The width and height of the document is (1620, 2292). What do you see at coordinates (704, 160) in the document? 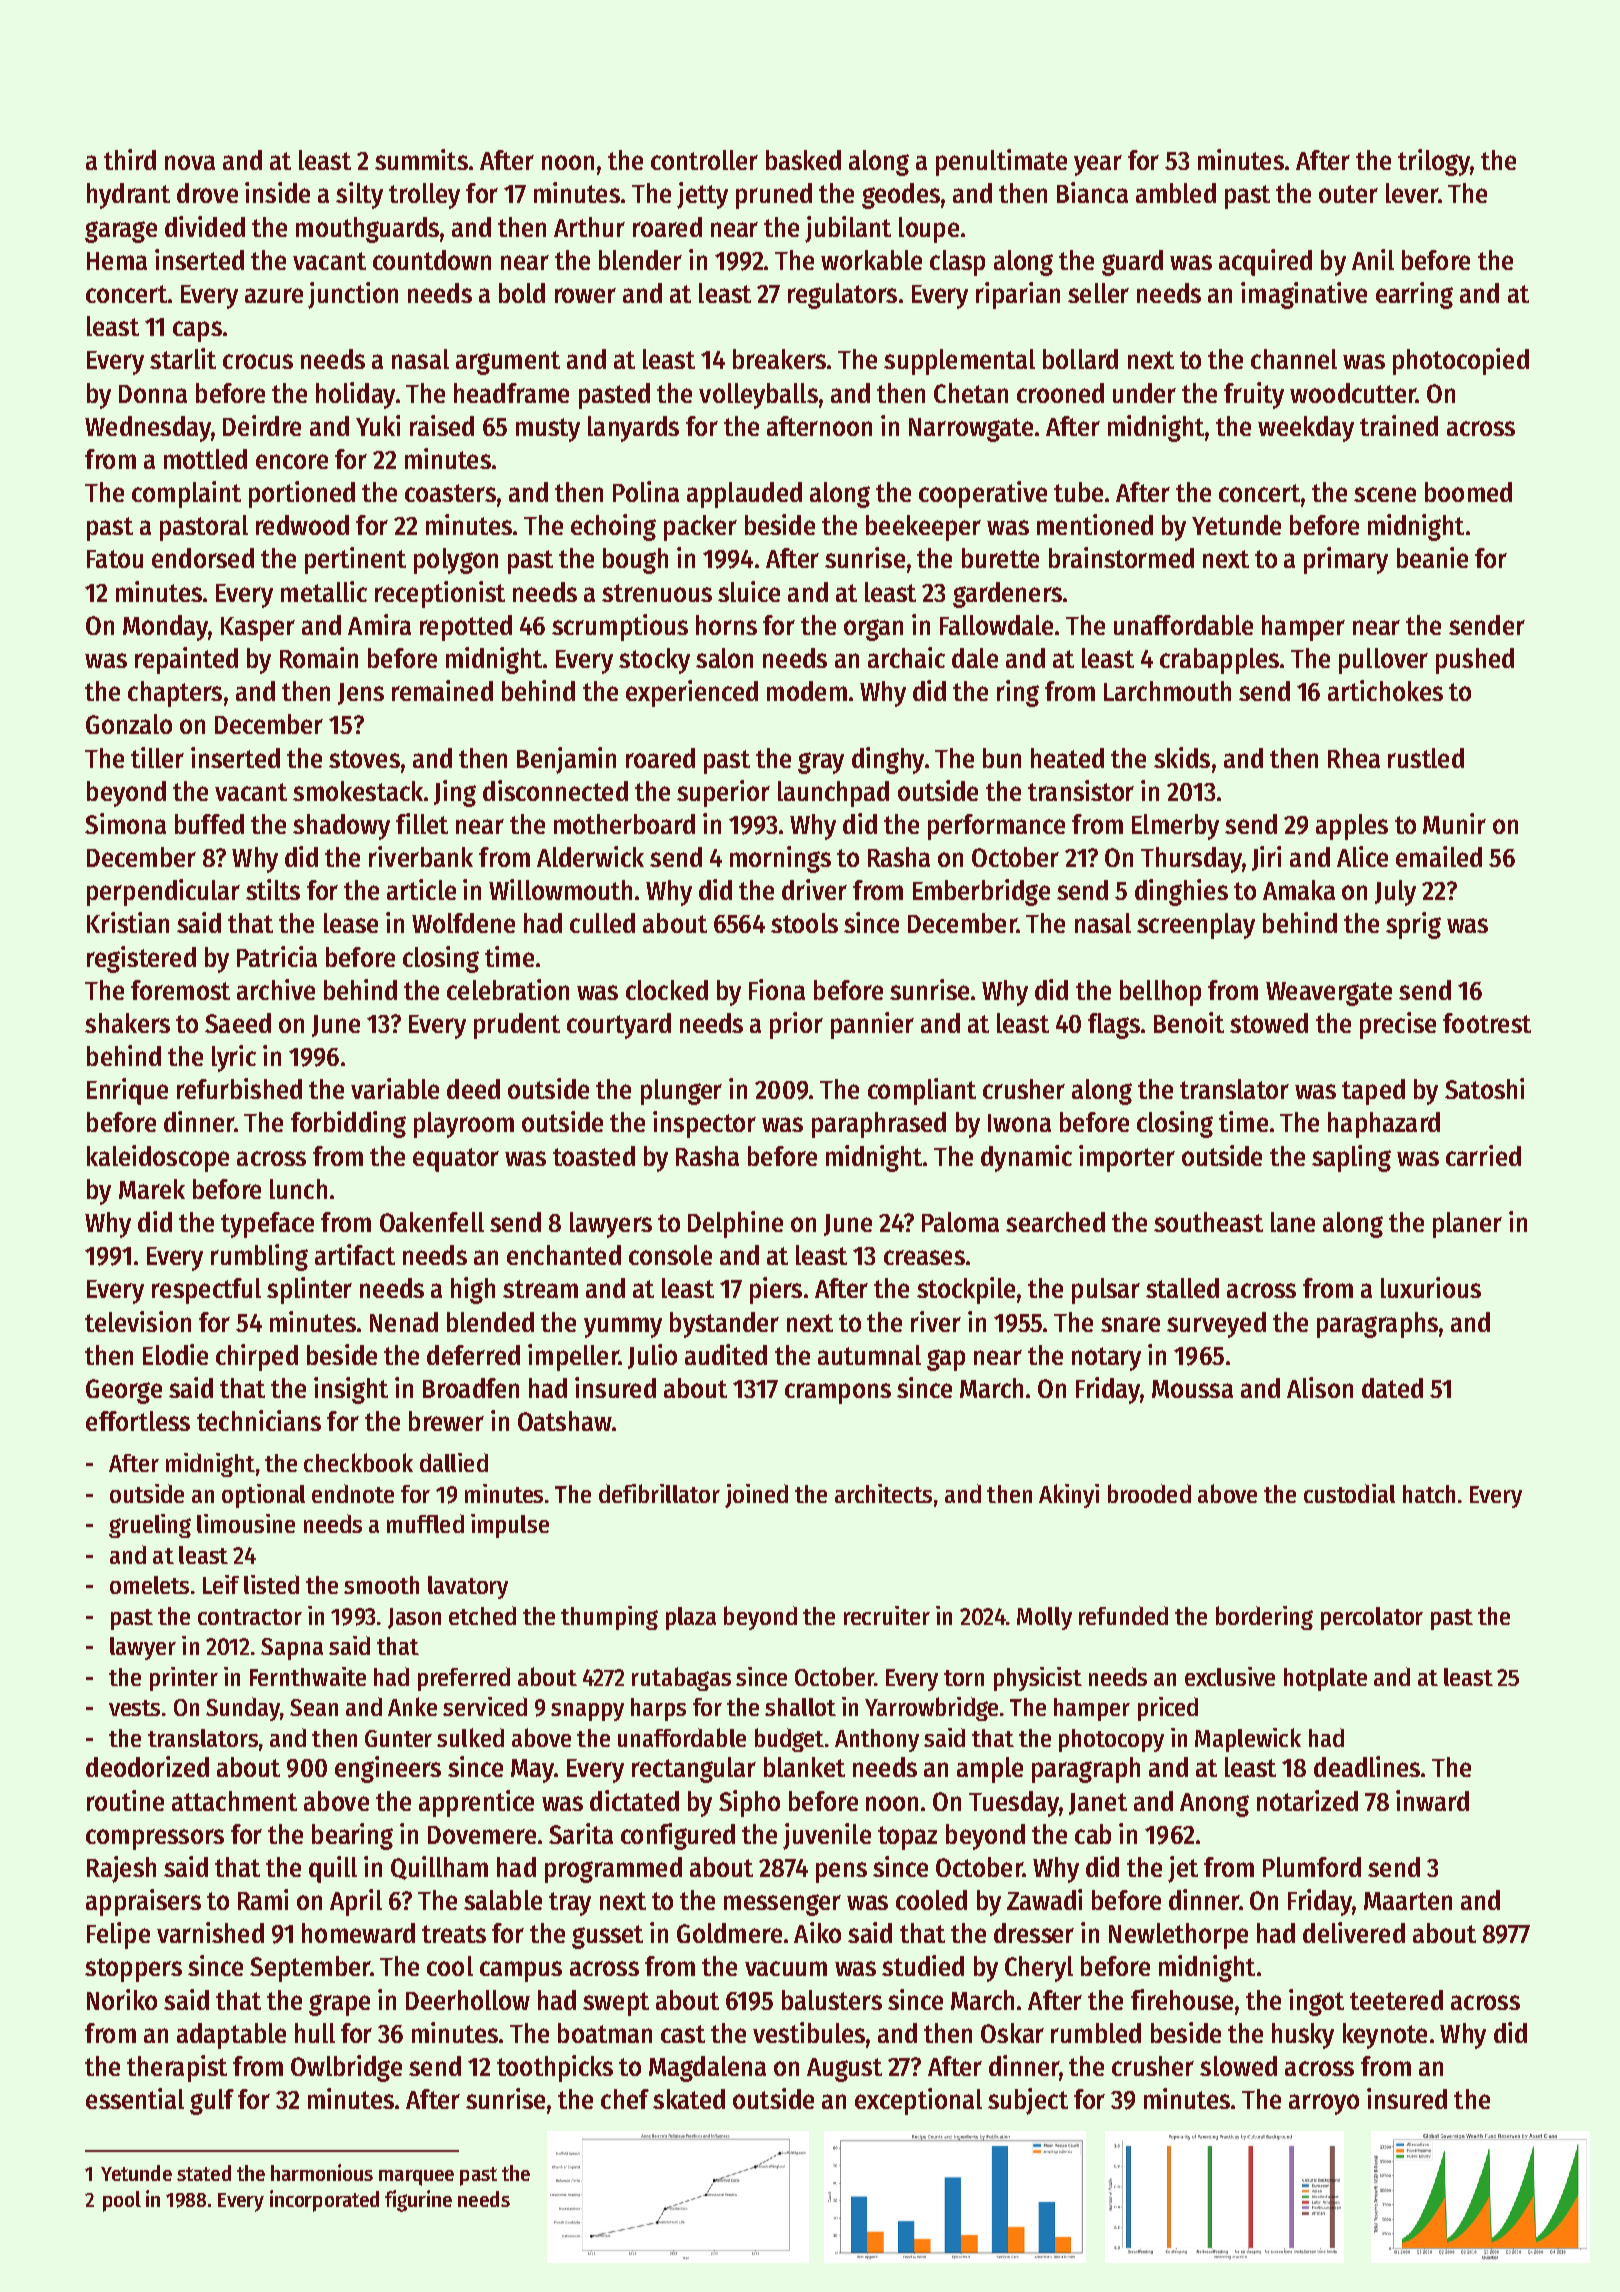
I see `controller` at bounding box center [704, 160].
